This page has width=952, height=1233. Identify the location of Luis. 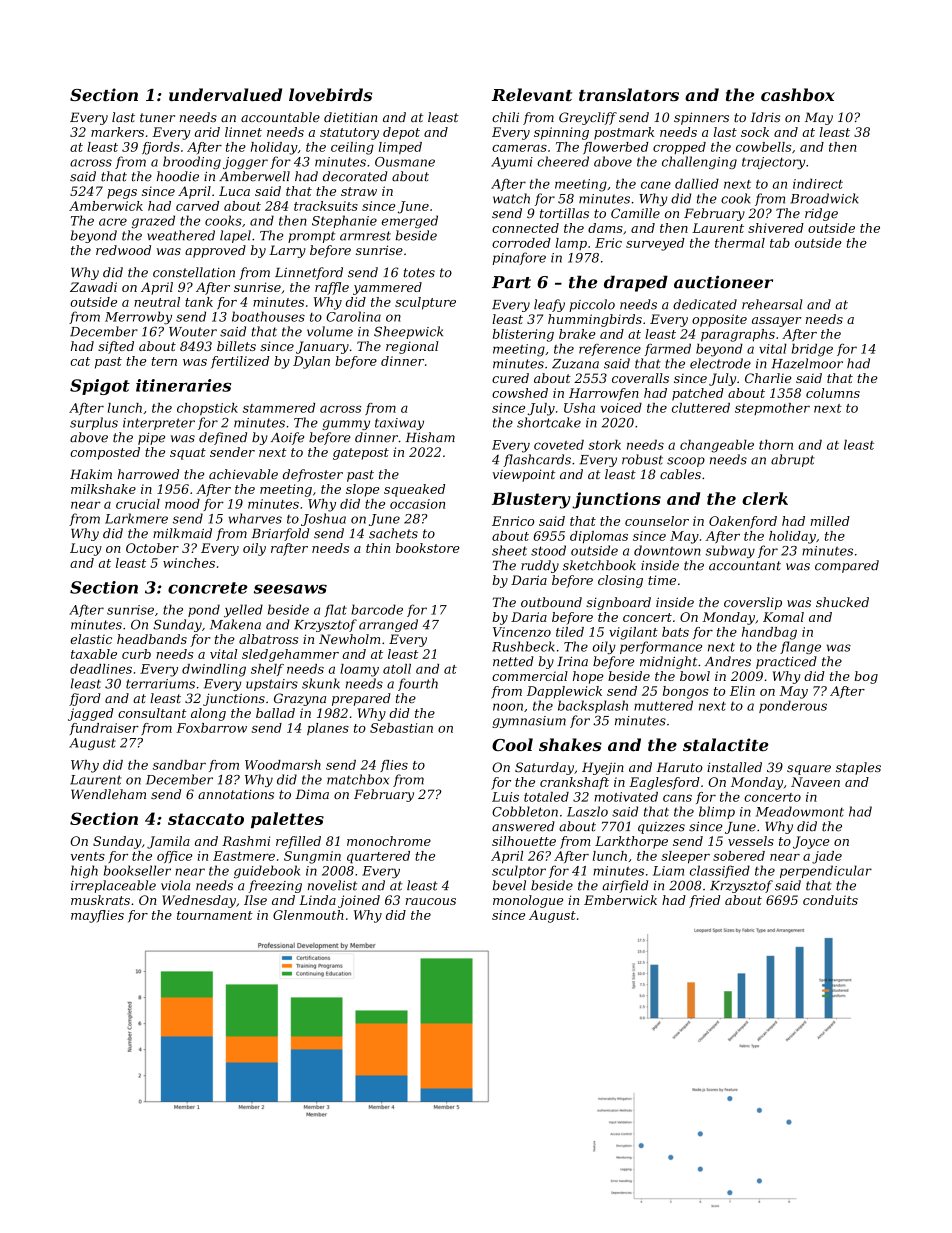
(505, 797).
